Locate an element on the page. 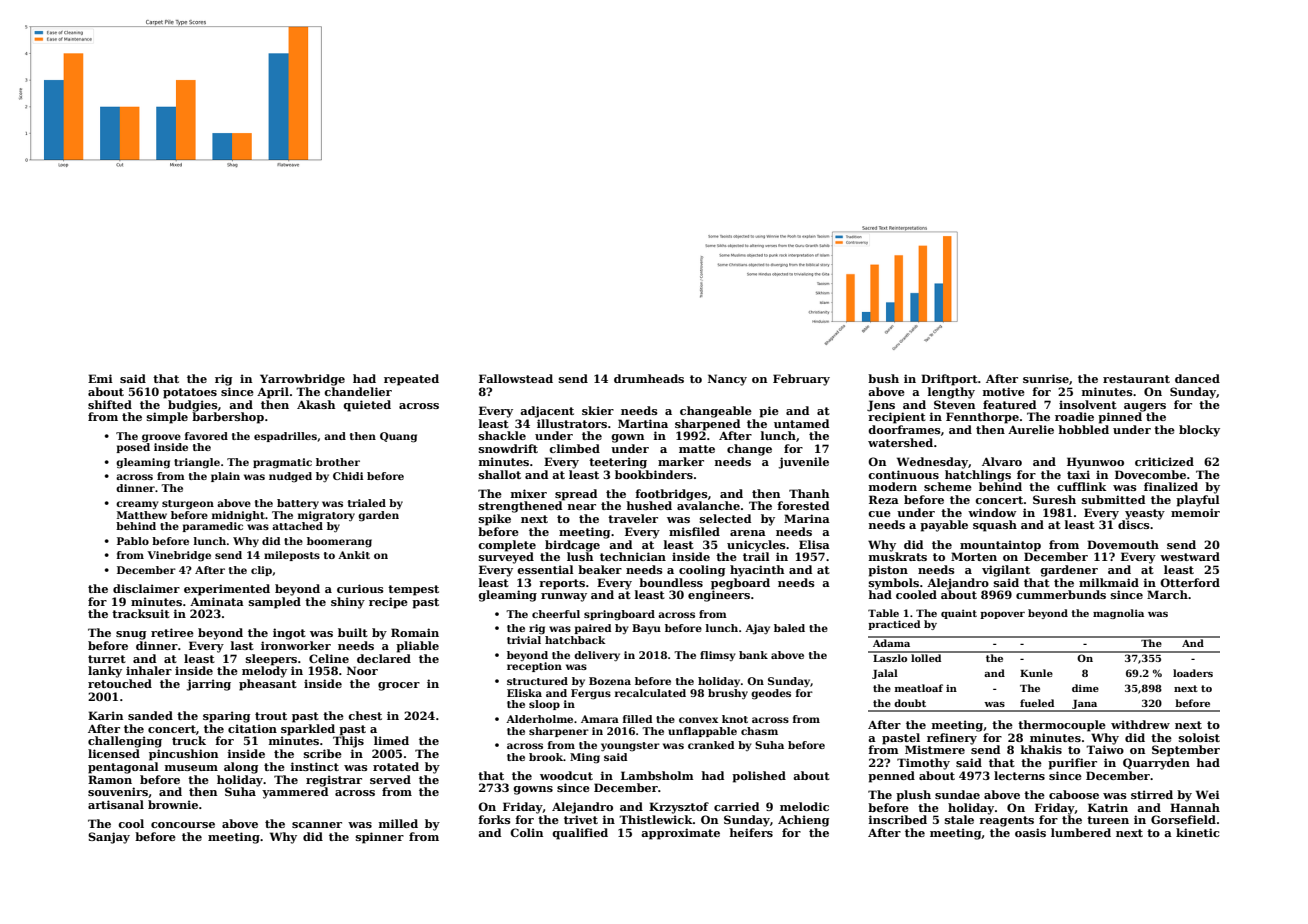 The width and height of the page is (1308, 924). bush is located at coordinates (883, 378).
